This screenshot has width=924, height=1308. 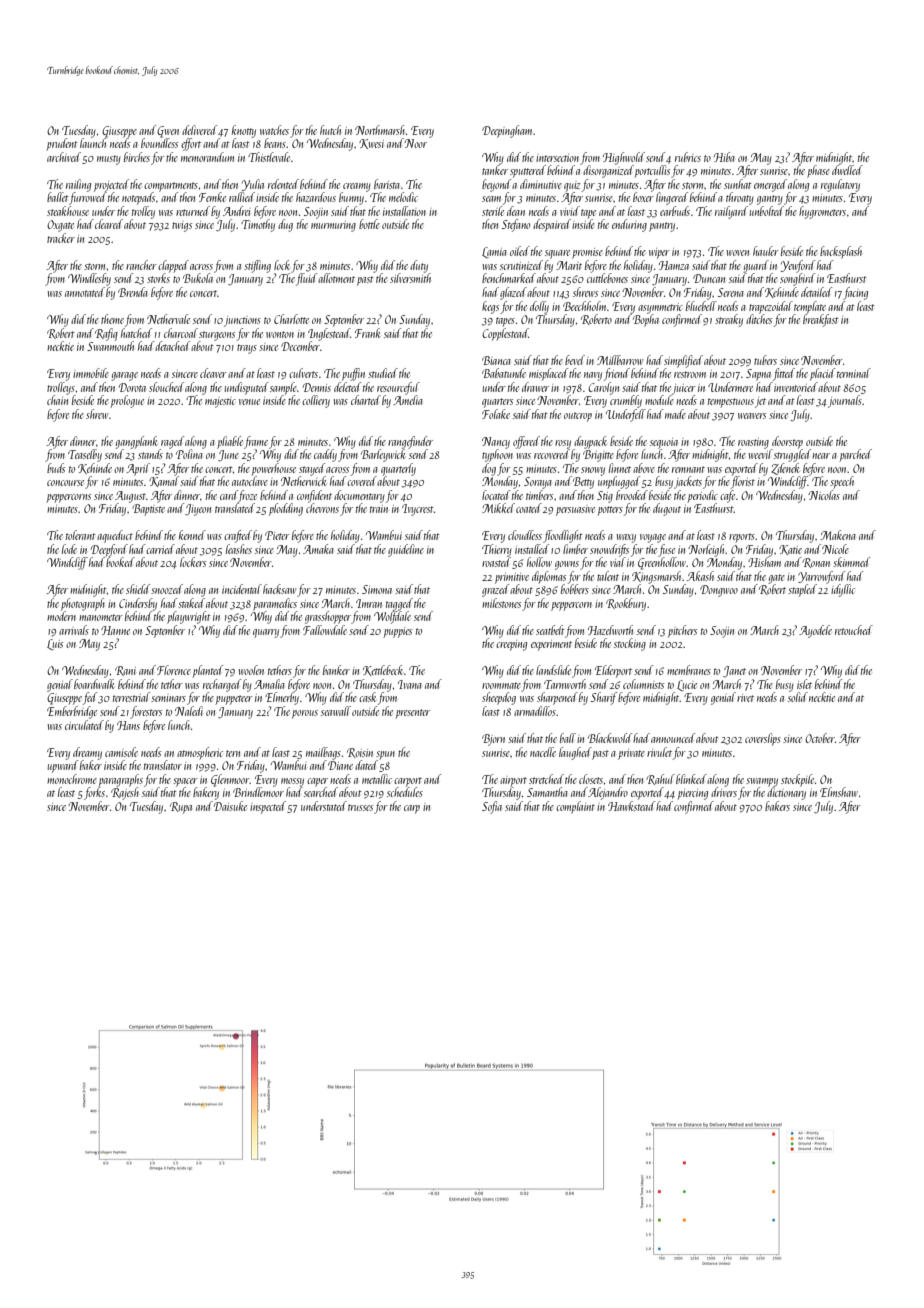 I want to click on presenter, so click(x=412, y=714).
